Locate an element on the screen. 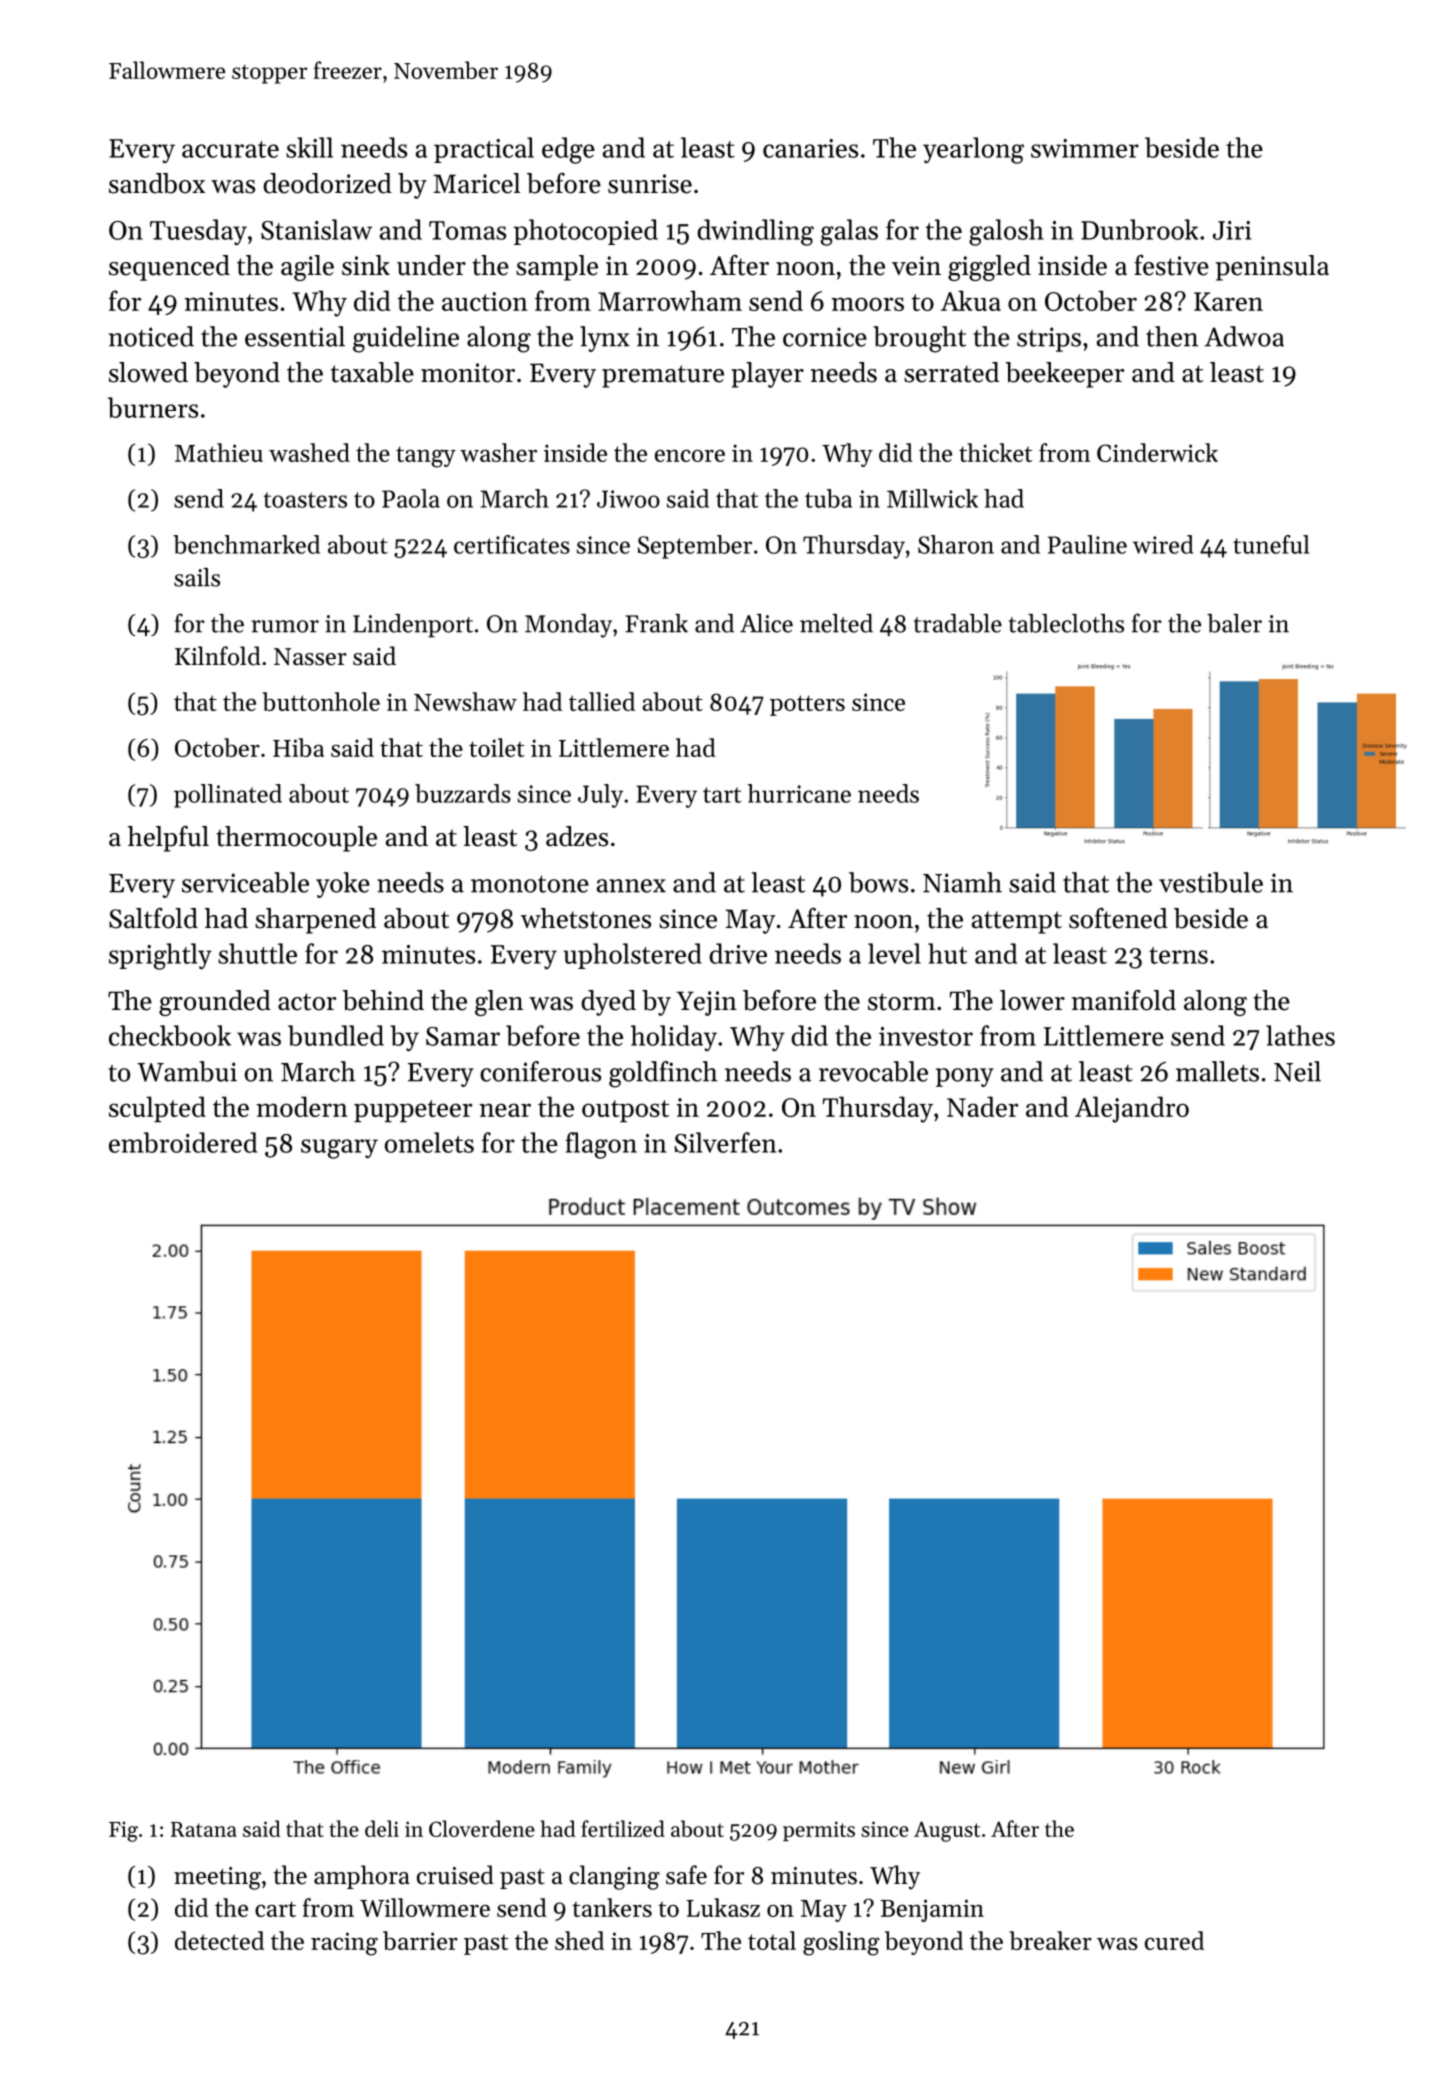 The width and height of the screenshot is (1450, 2100). cruised is located at coordinates (455, 1875).
